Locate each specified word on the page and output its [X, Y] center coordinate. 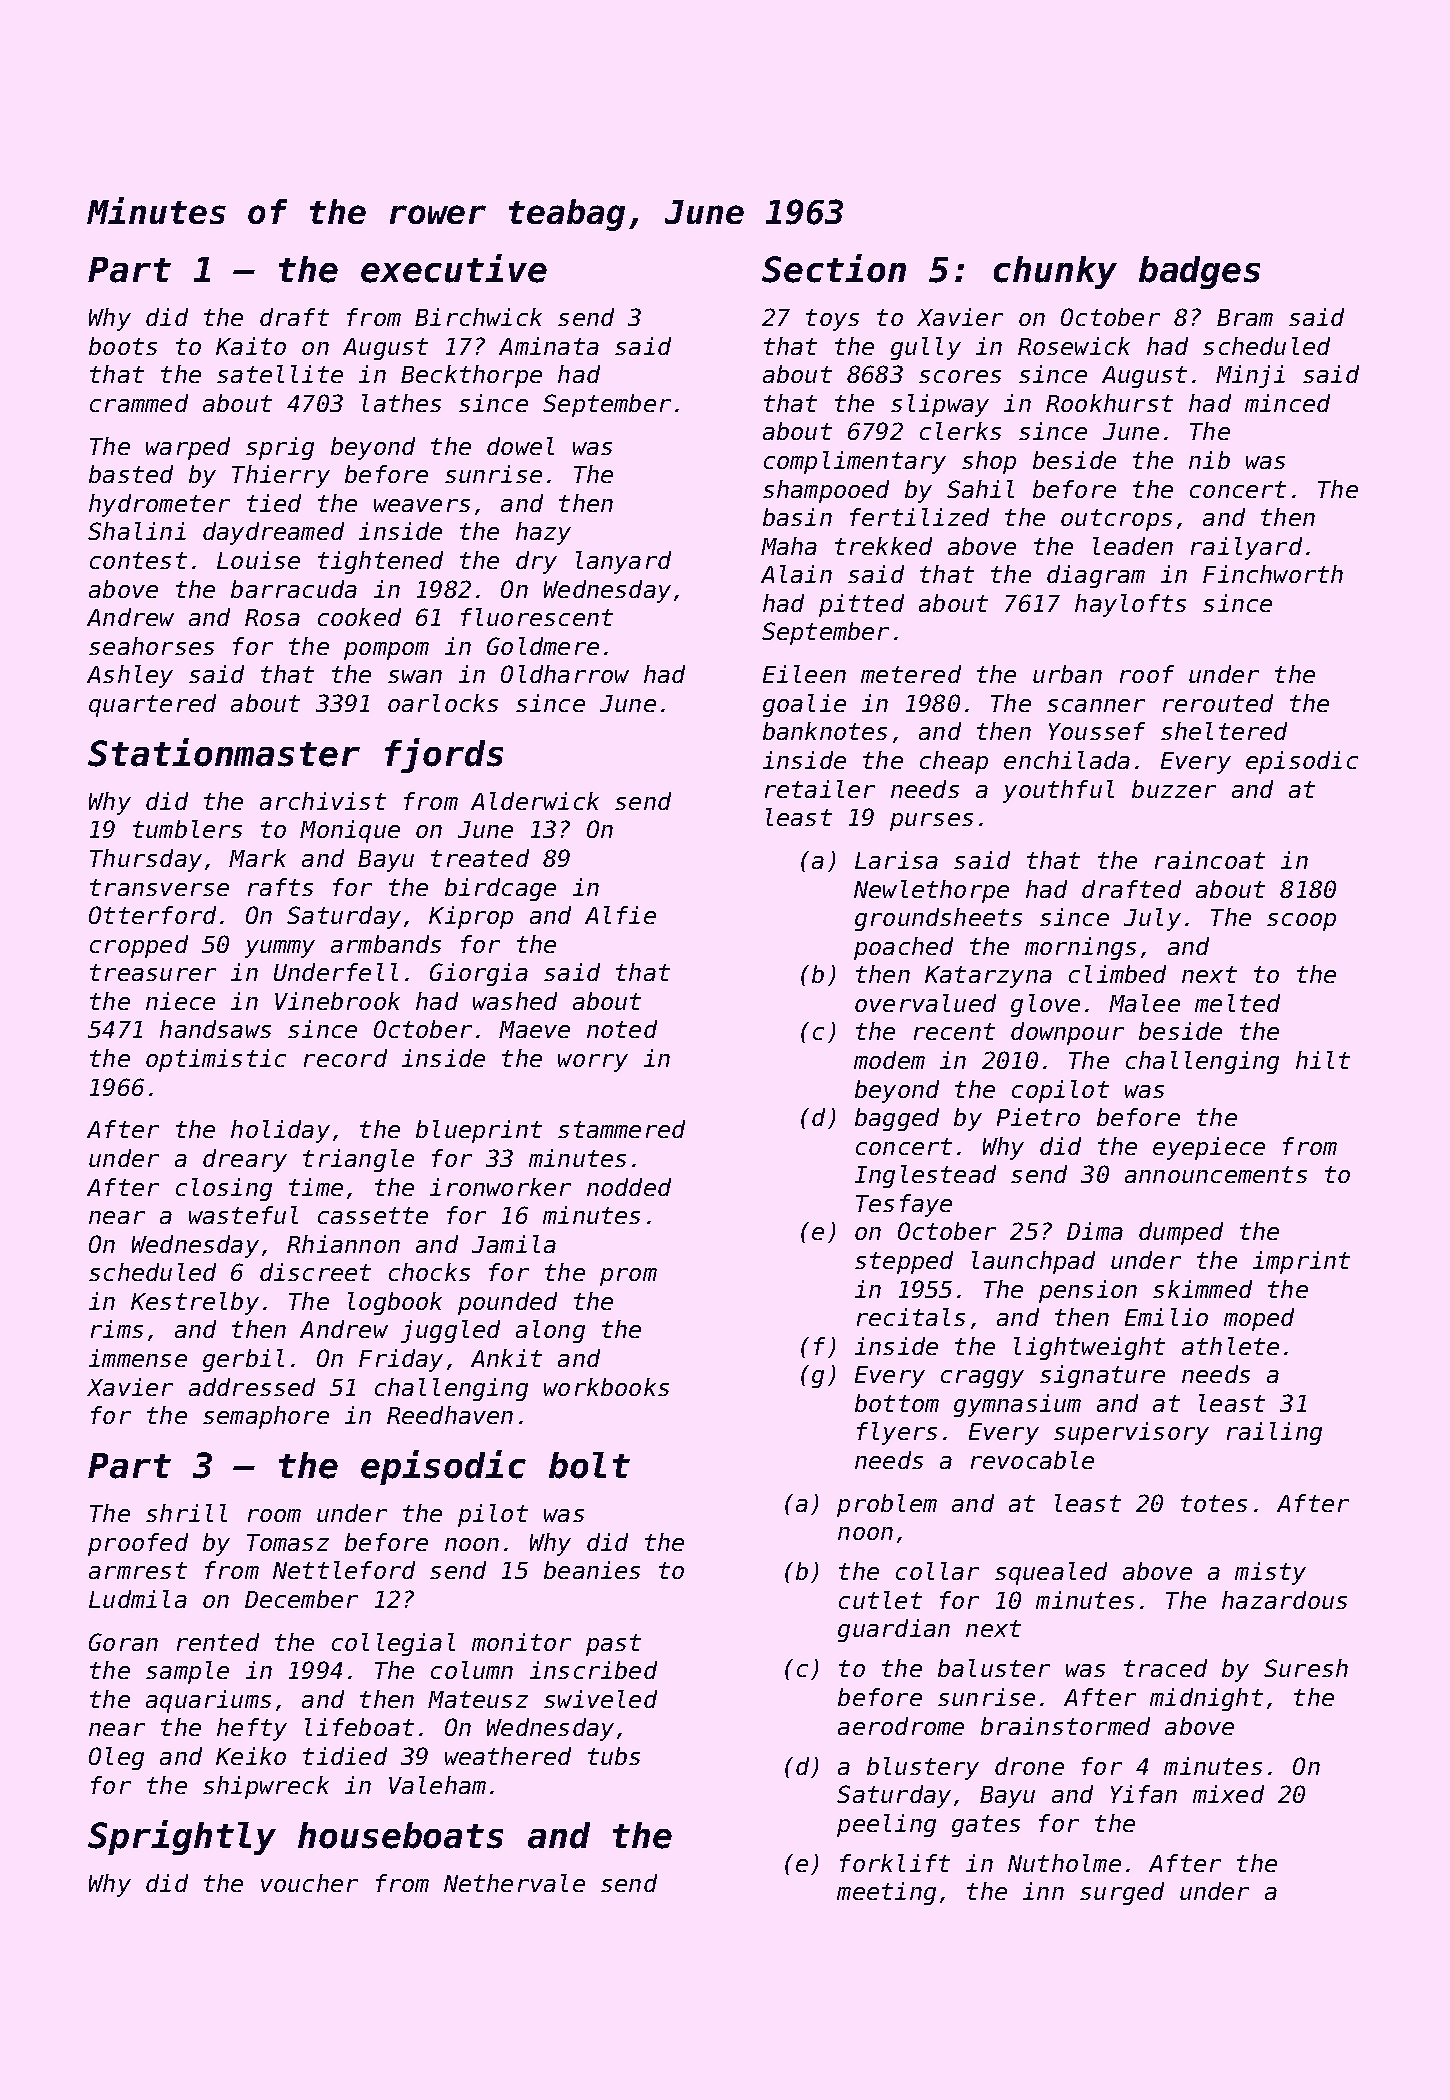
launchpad [1033, 1262]
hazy [543, 533]
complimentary [855, 462]
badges [1199, 272]
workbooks [606, 1387]
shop [989, 462]
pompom [386, 651]
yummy [280, 949]
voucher [309, 1883]
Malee [1144, 1003]
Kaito [251, 346]
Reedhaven [450, 1415]
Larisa [896, 860]
